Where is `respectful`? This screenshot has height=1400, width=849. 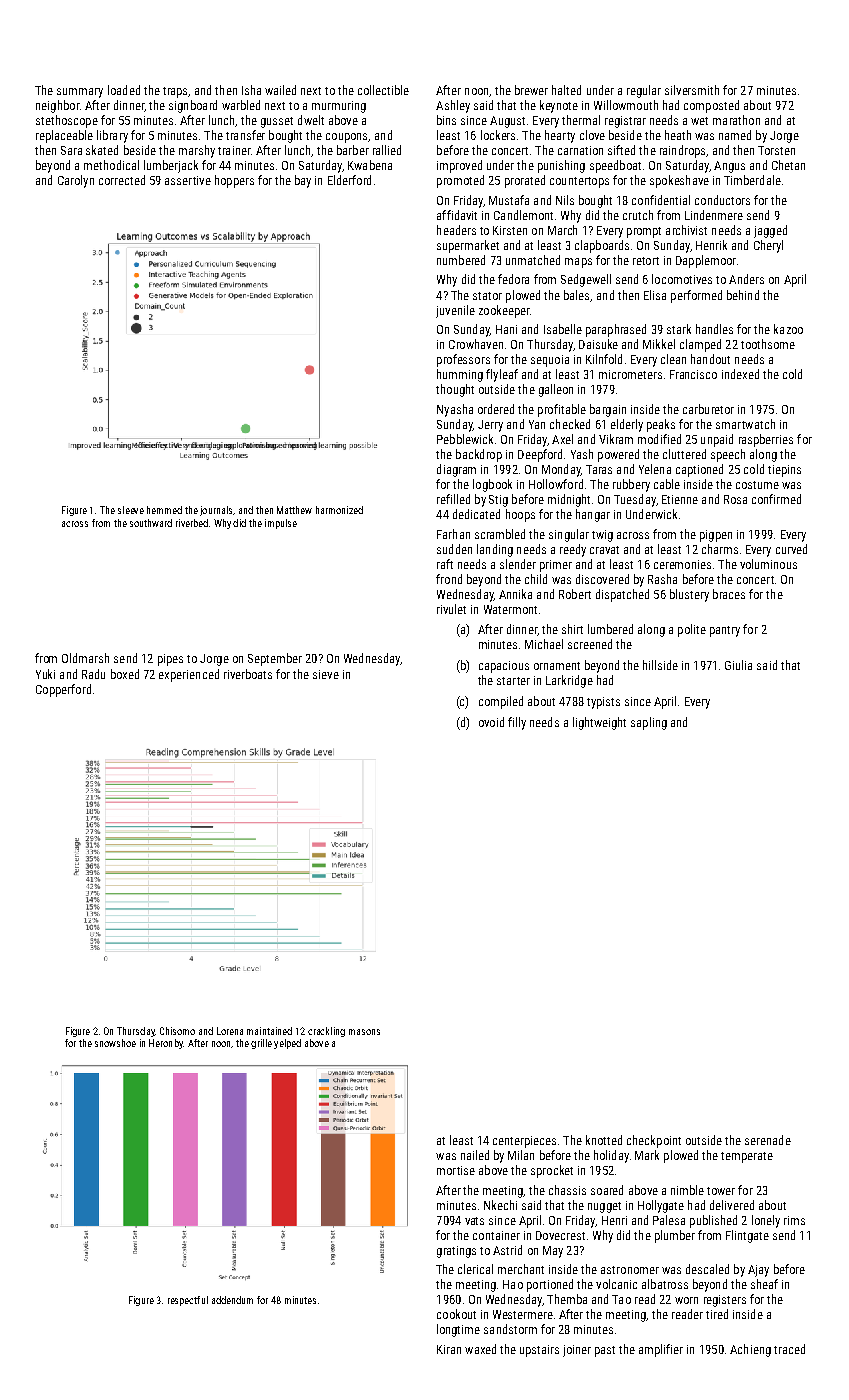
respectful is located at coordinates (188, 1301).
